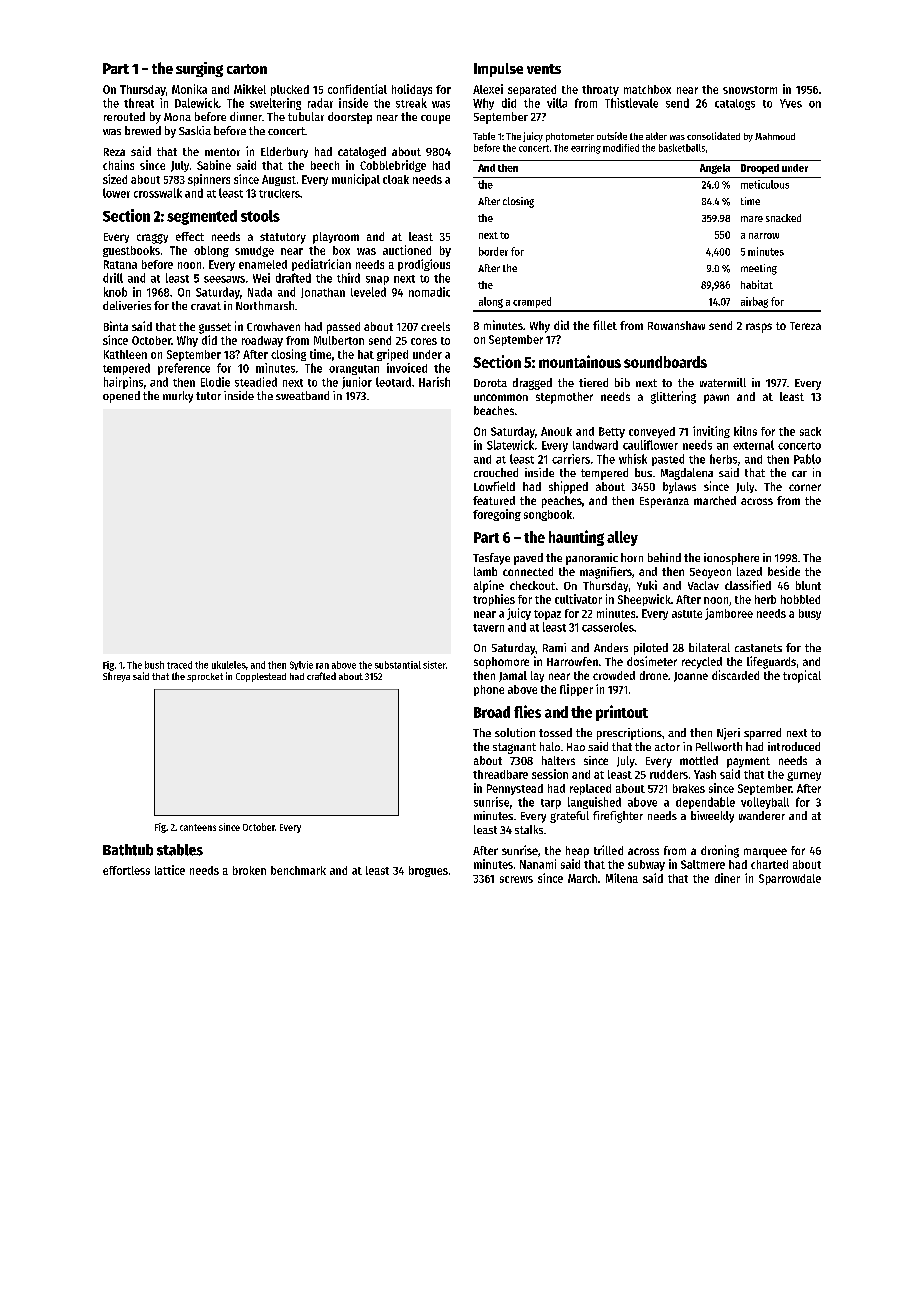 The image size is (924, 1308). Describe the element at coordinates (199, 69) in the document. I see `surging` at that location.
